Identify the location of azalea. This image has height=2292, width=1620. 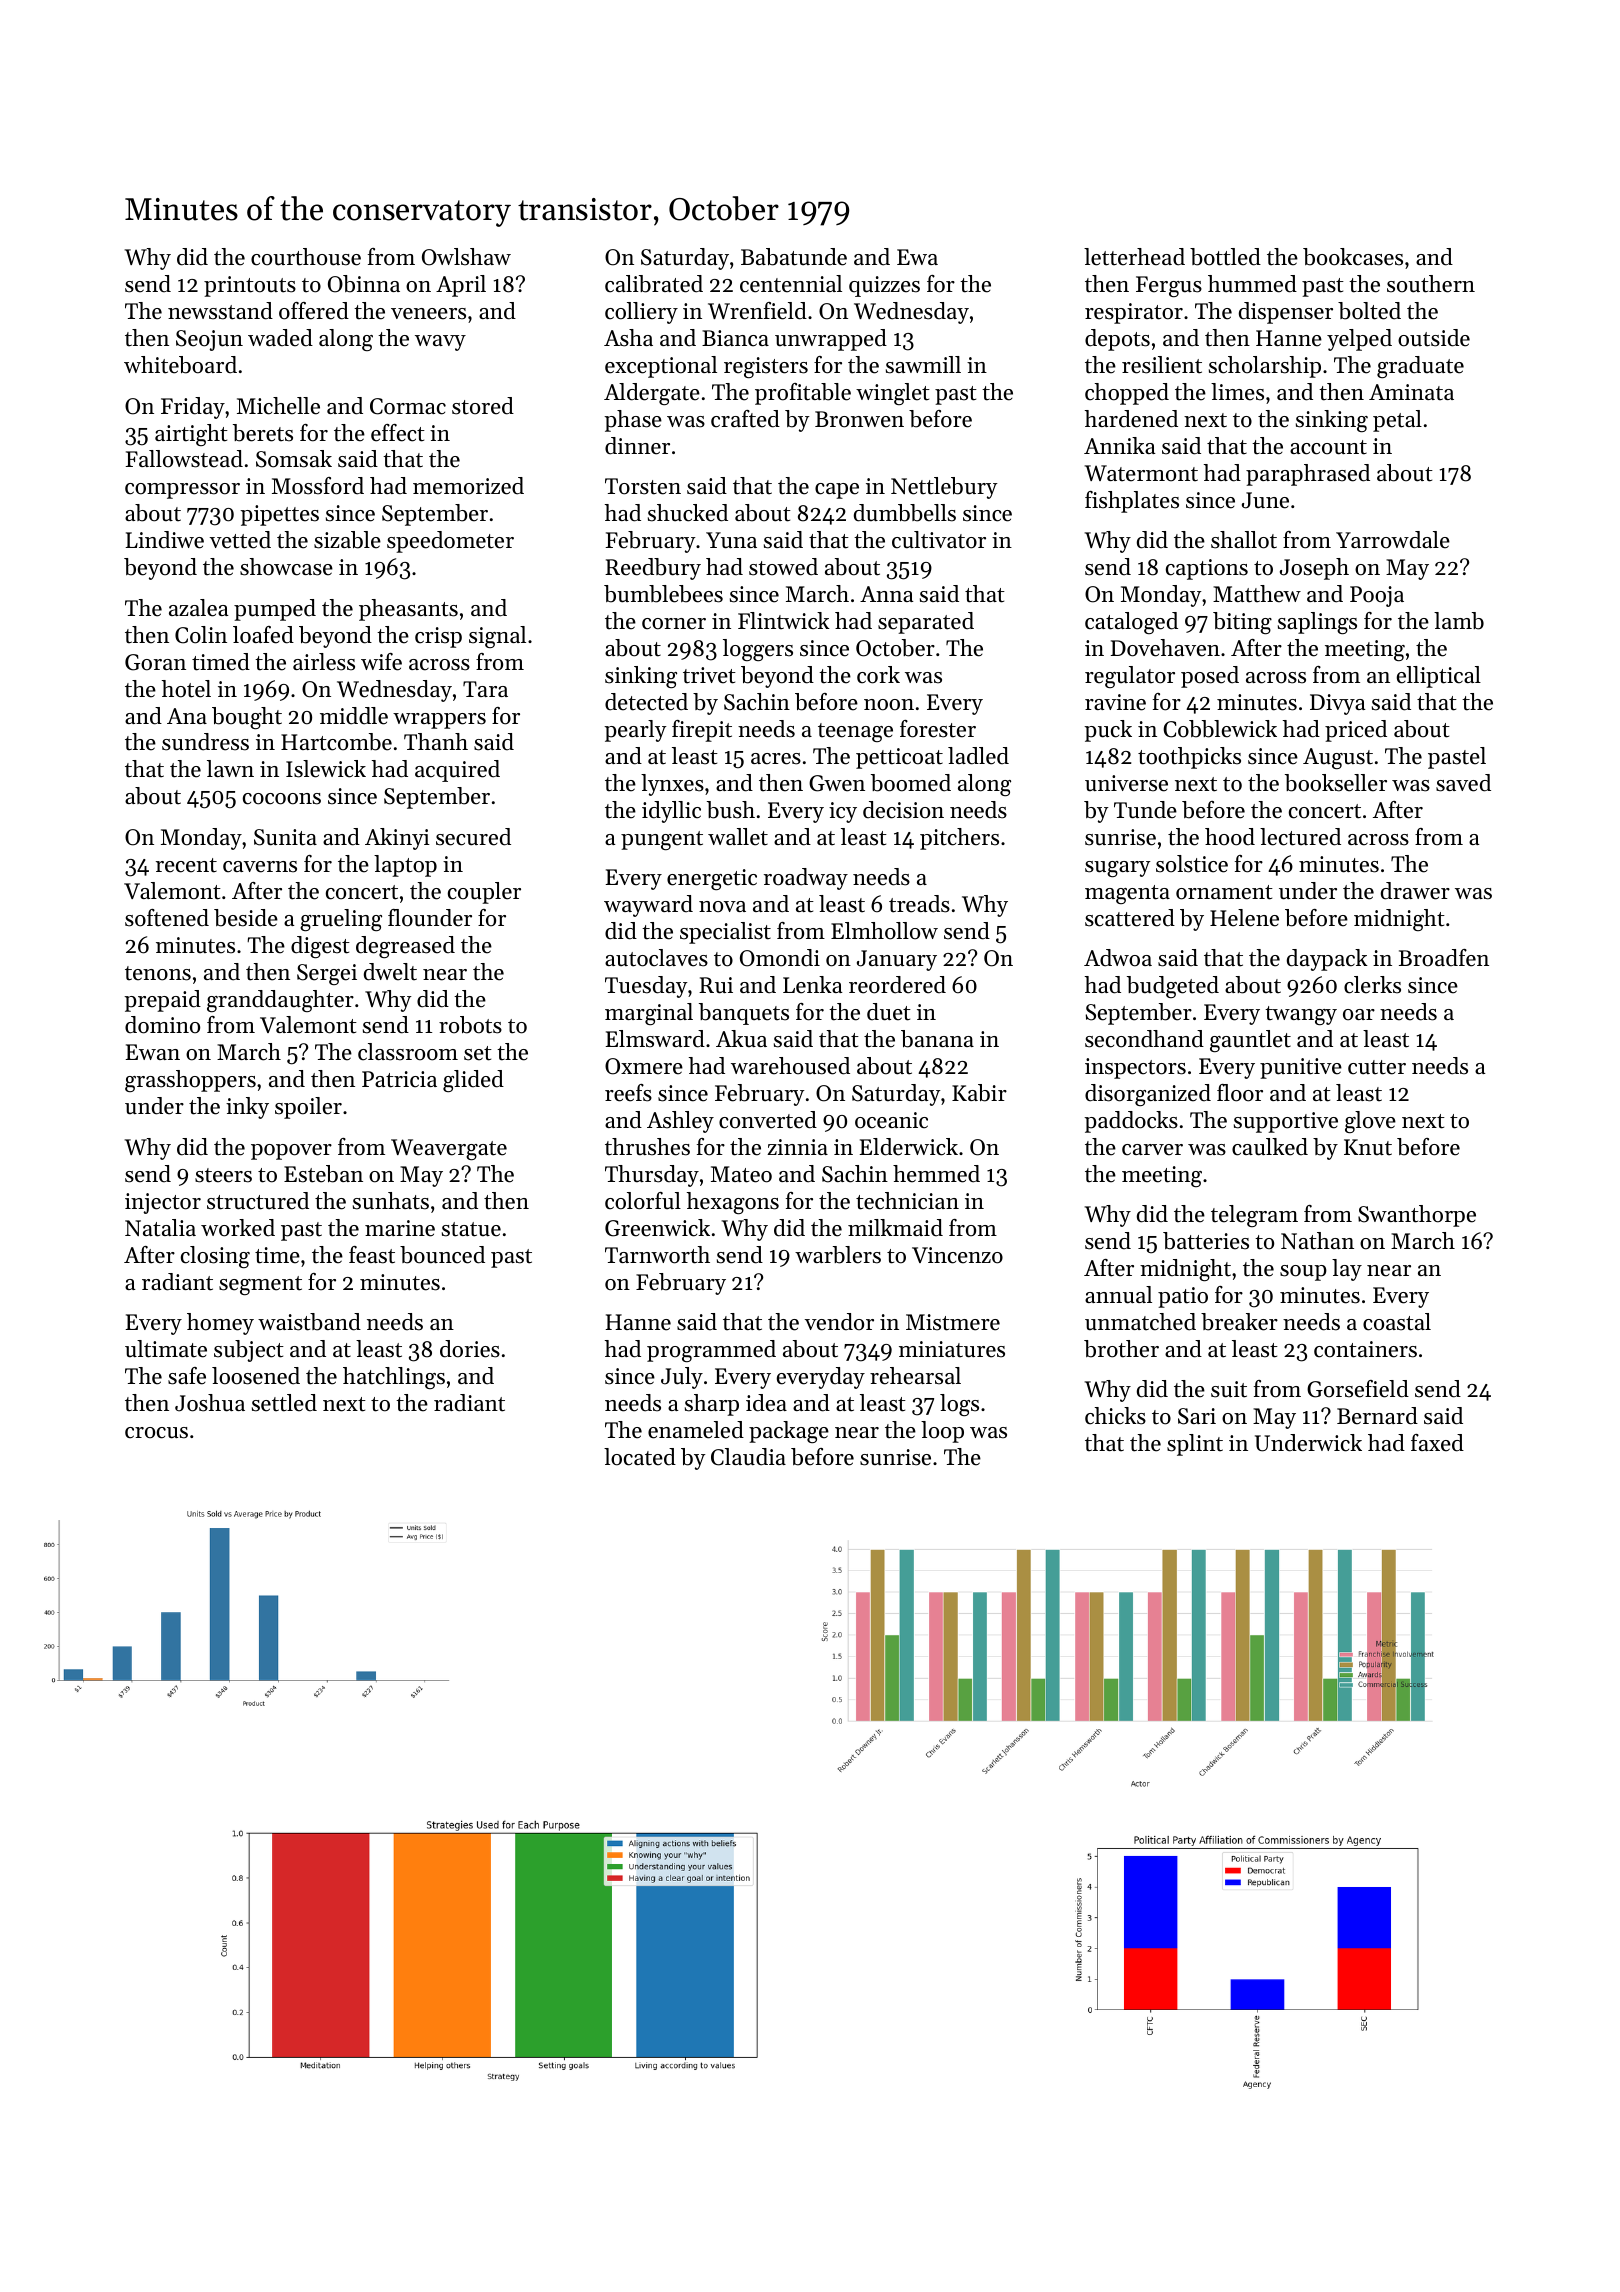
(199, 608).
